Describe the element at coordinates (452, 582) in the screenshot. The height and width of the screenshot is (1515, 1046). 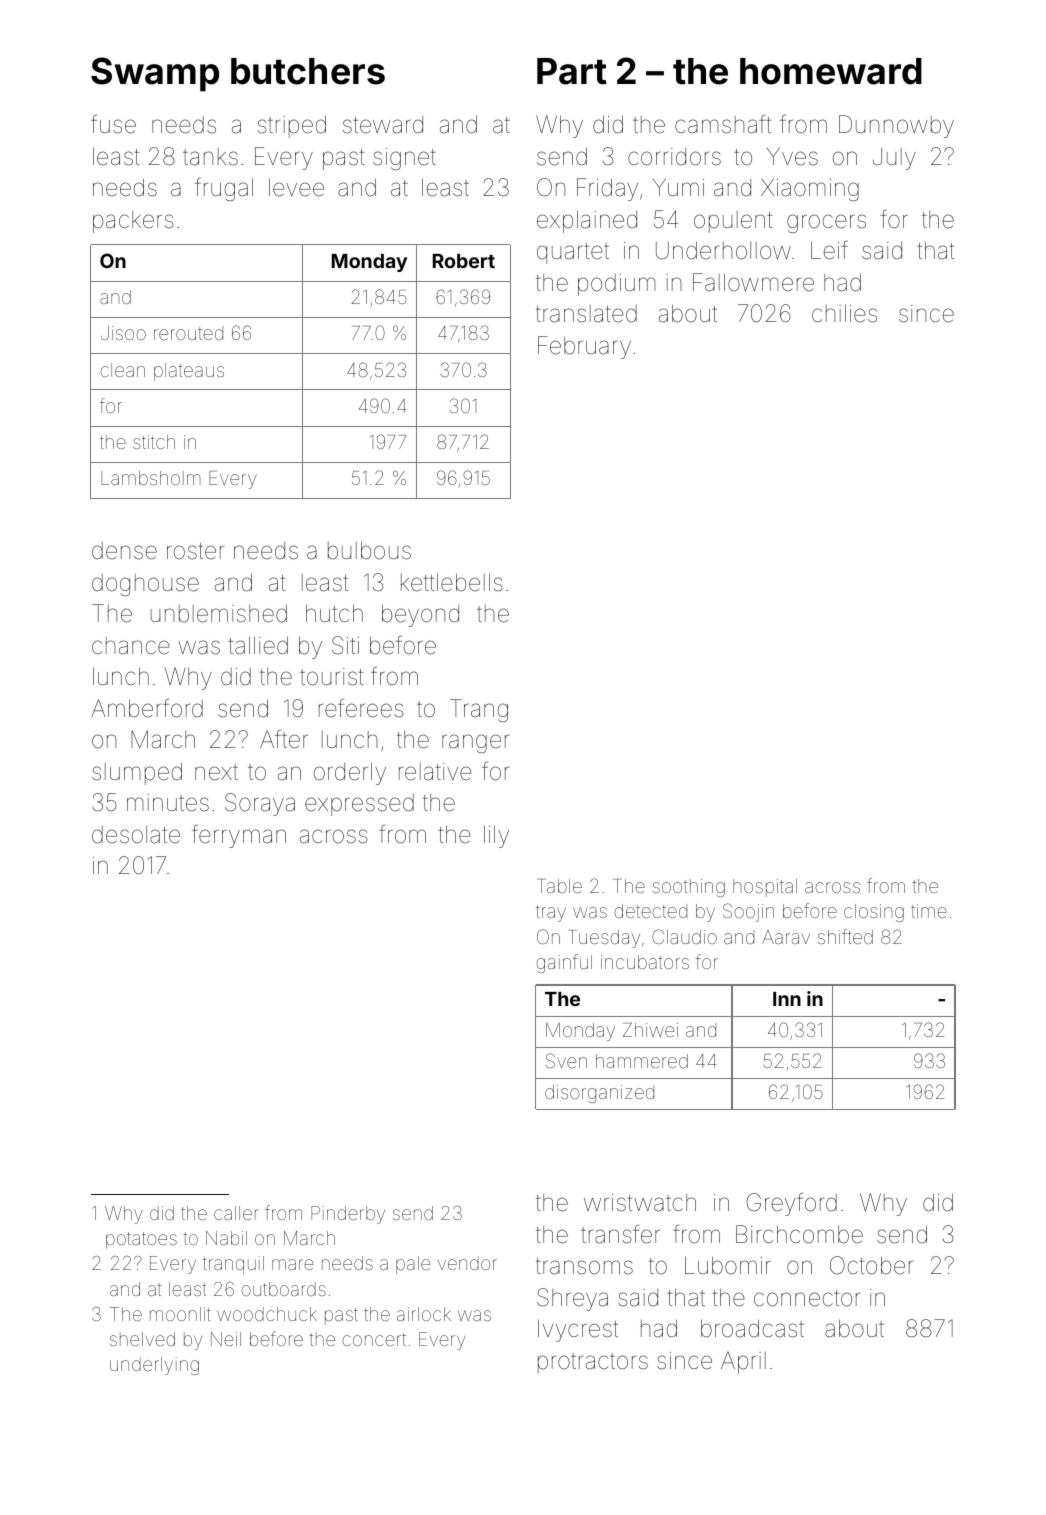
I see `kettlebells` at that location.
